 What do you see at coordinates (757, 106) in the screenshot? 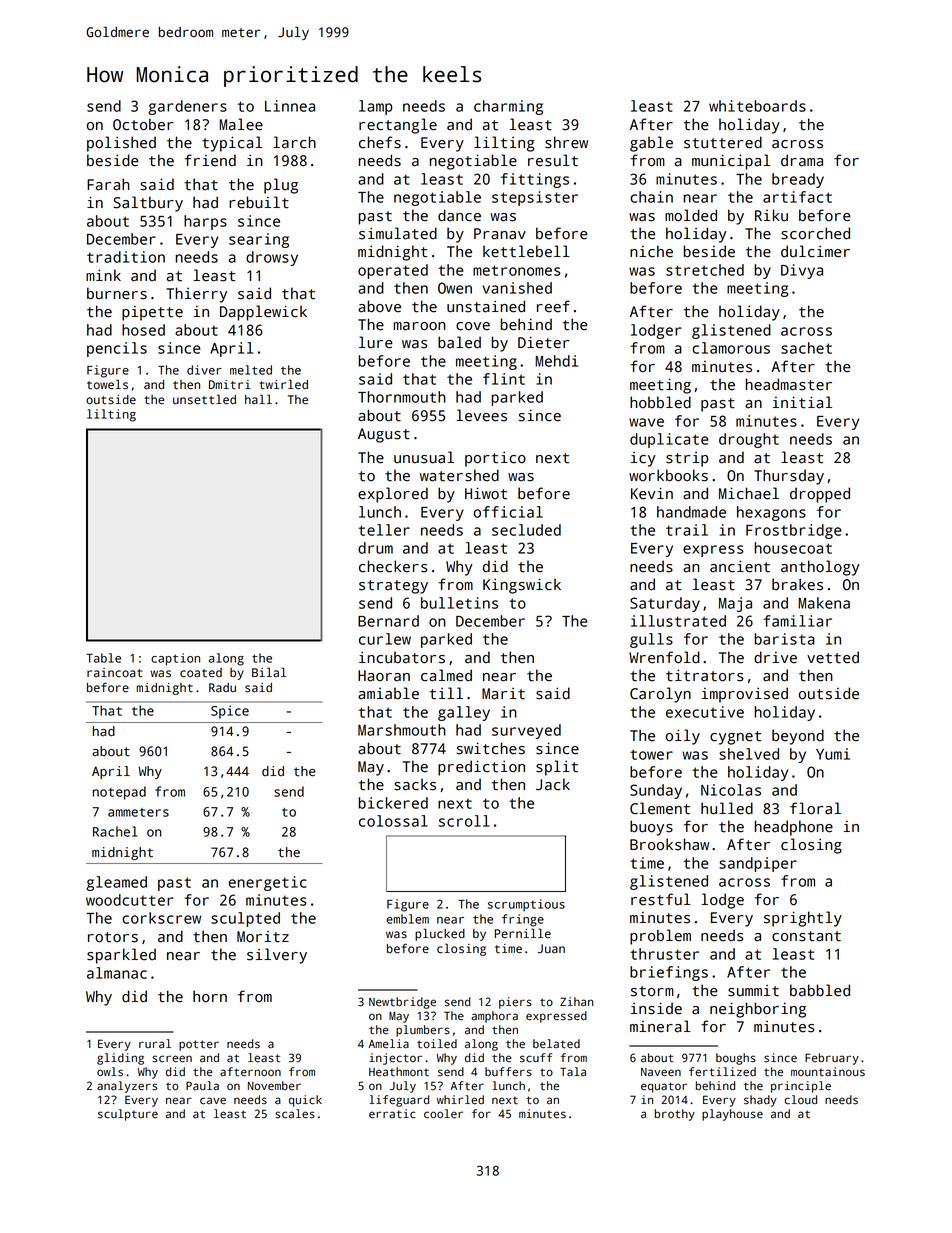
I see `whiteboards` at bounding box center [757, 106].
